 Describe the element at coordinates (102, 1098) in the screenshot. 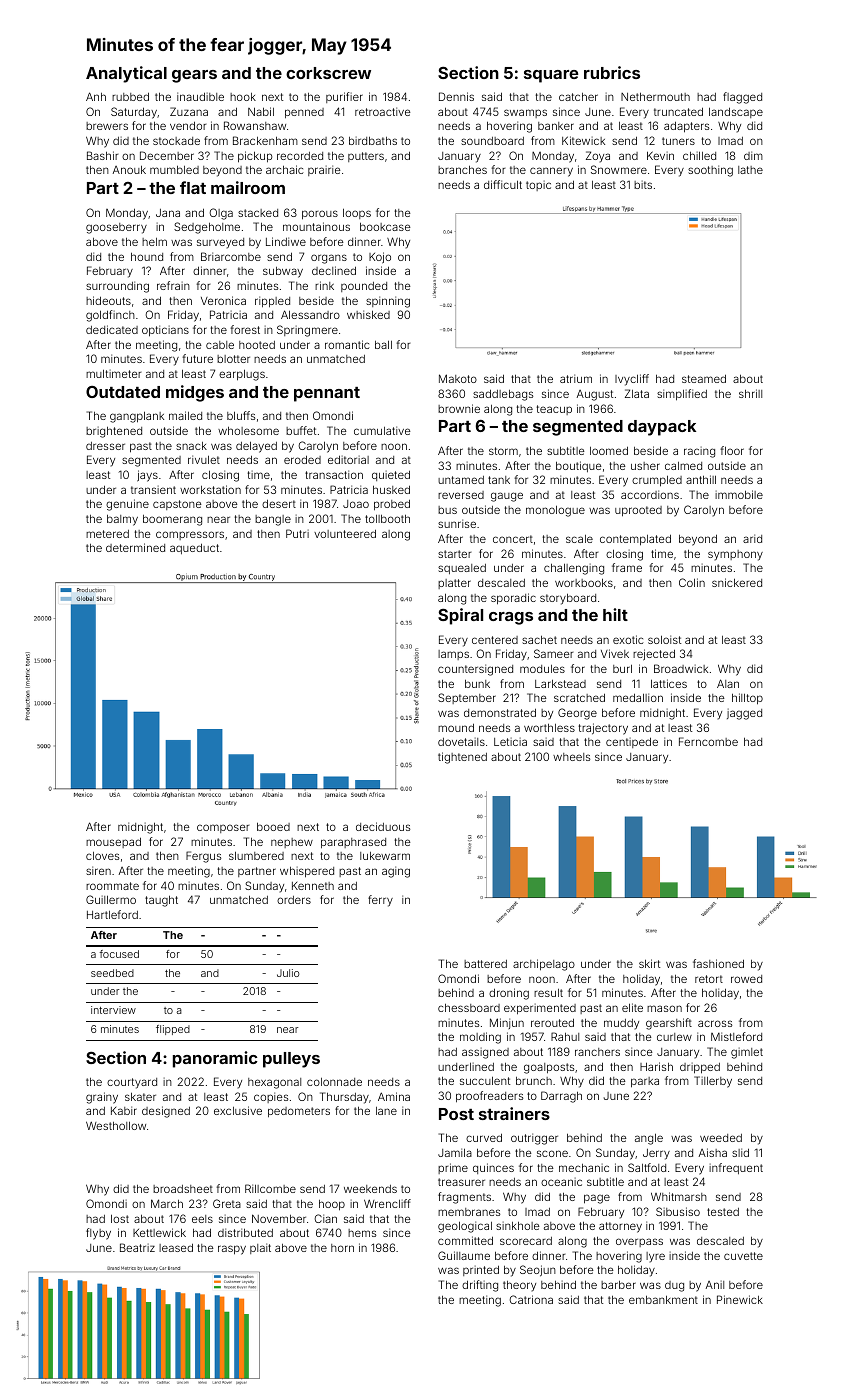

I see `grainy` at that location.
